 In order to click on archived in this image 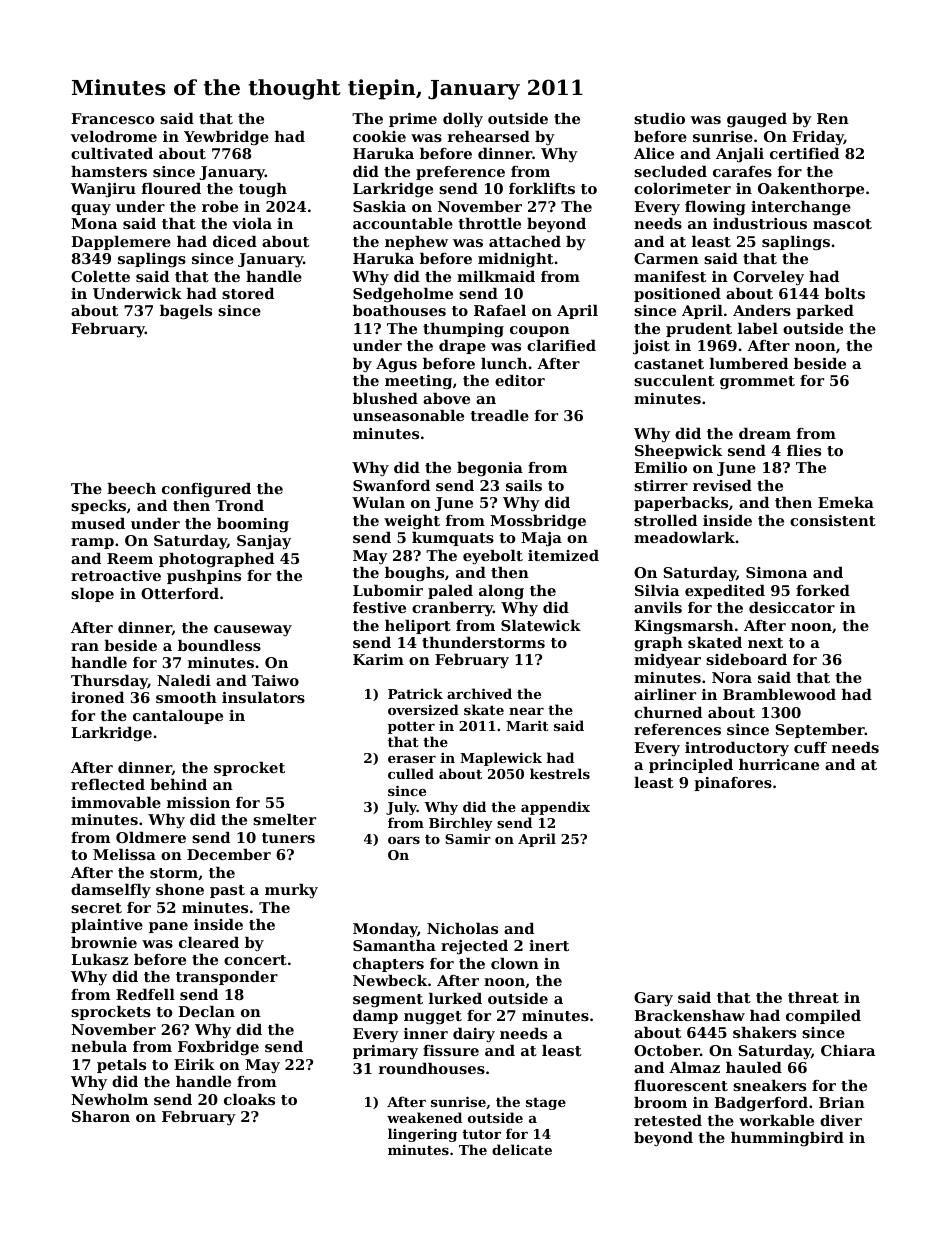, I will do `click(479, 693)`.
